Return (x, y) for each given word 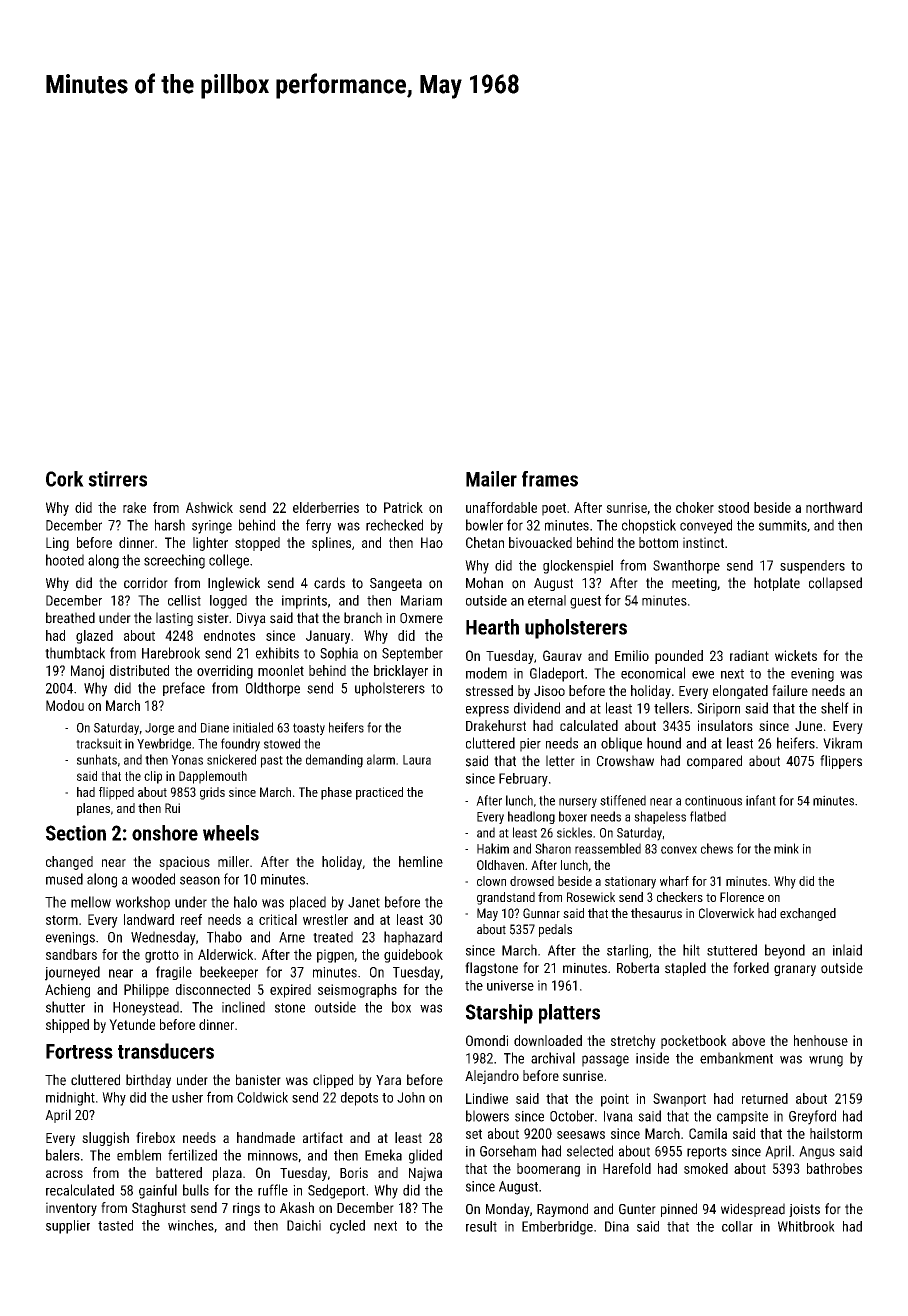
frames (550, 479)
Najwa (425, 1174)
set (474, 1134)
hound (664, 743)
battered (179, 1172)
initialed (253, 727)
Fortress (79, 1051)
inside (652, 1058)
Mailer (491, 479)
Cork (65, 479)
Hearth (492, 627)
